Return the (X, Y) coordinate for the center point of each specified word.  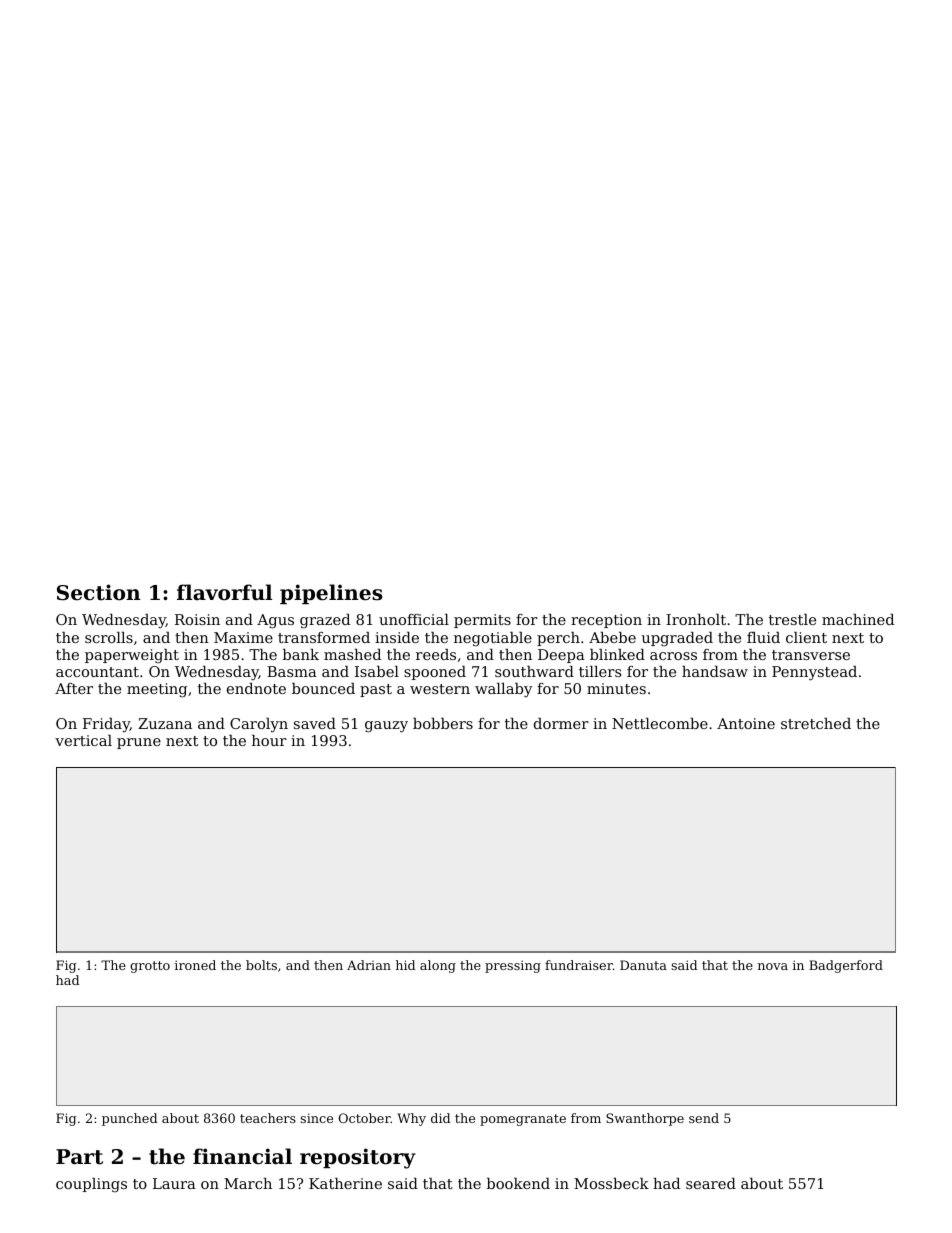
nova (773, 966)
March (248, 1183)
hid (405, 965)
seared (711, 1183)
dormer (561, 723)
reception (606, 621)
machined (858, 619)
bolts (261, 965)
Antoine (746, 723)
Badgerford (846, 966)
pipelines (331, 594)
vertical (83, 740)
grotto (150, 967)
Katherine (345, 1183)
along (438, 966)
